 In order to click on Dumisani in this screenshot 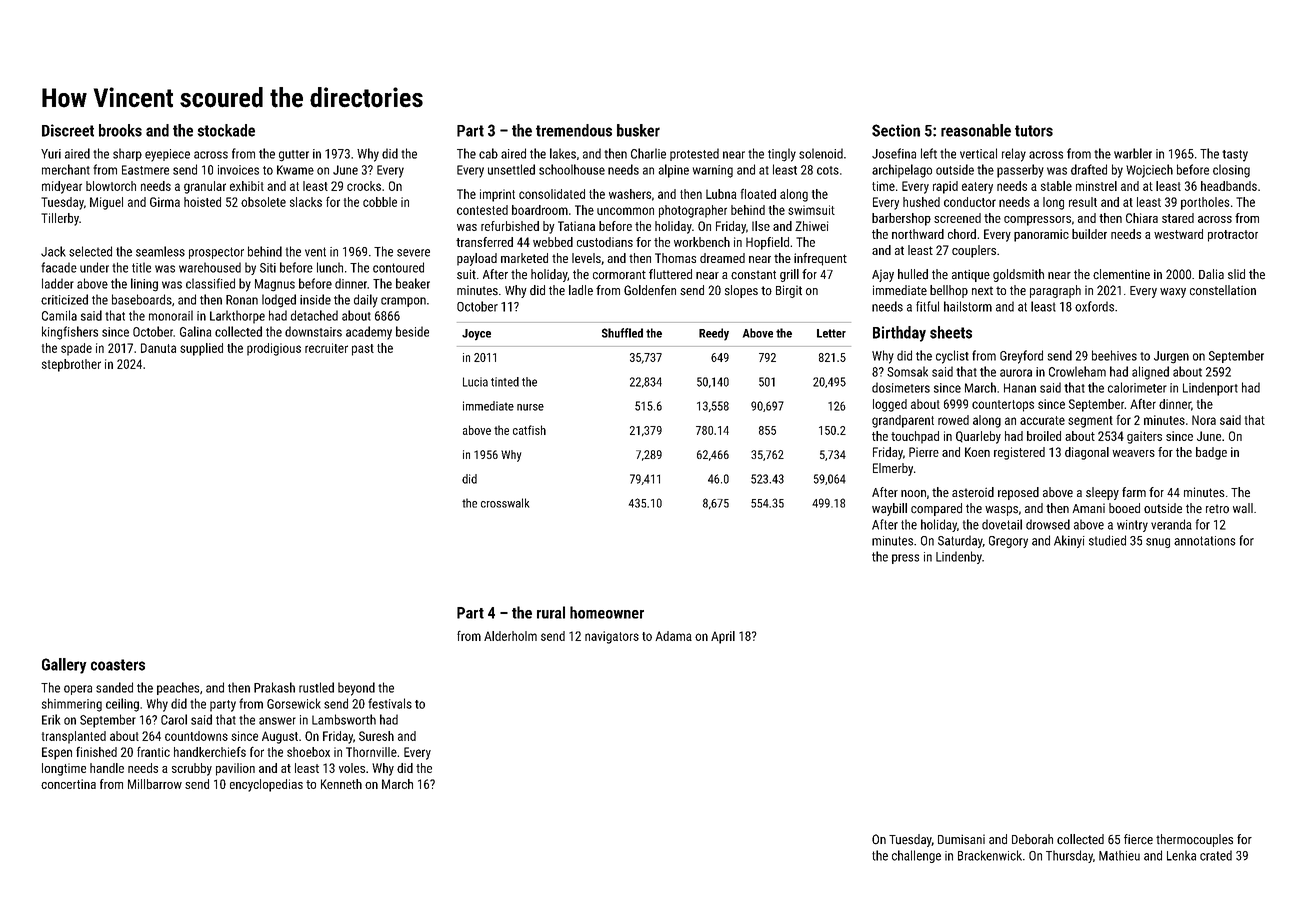, I will do `click(961, 839)`.
